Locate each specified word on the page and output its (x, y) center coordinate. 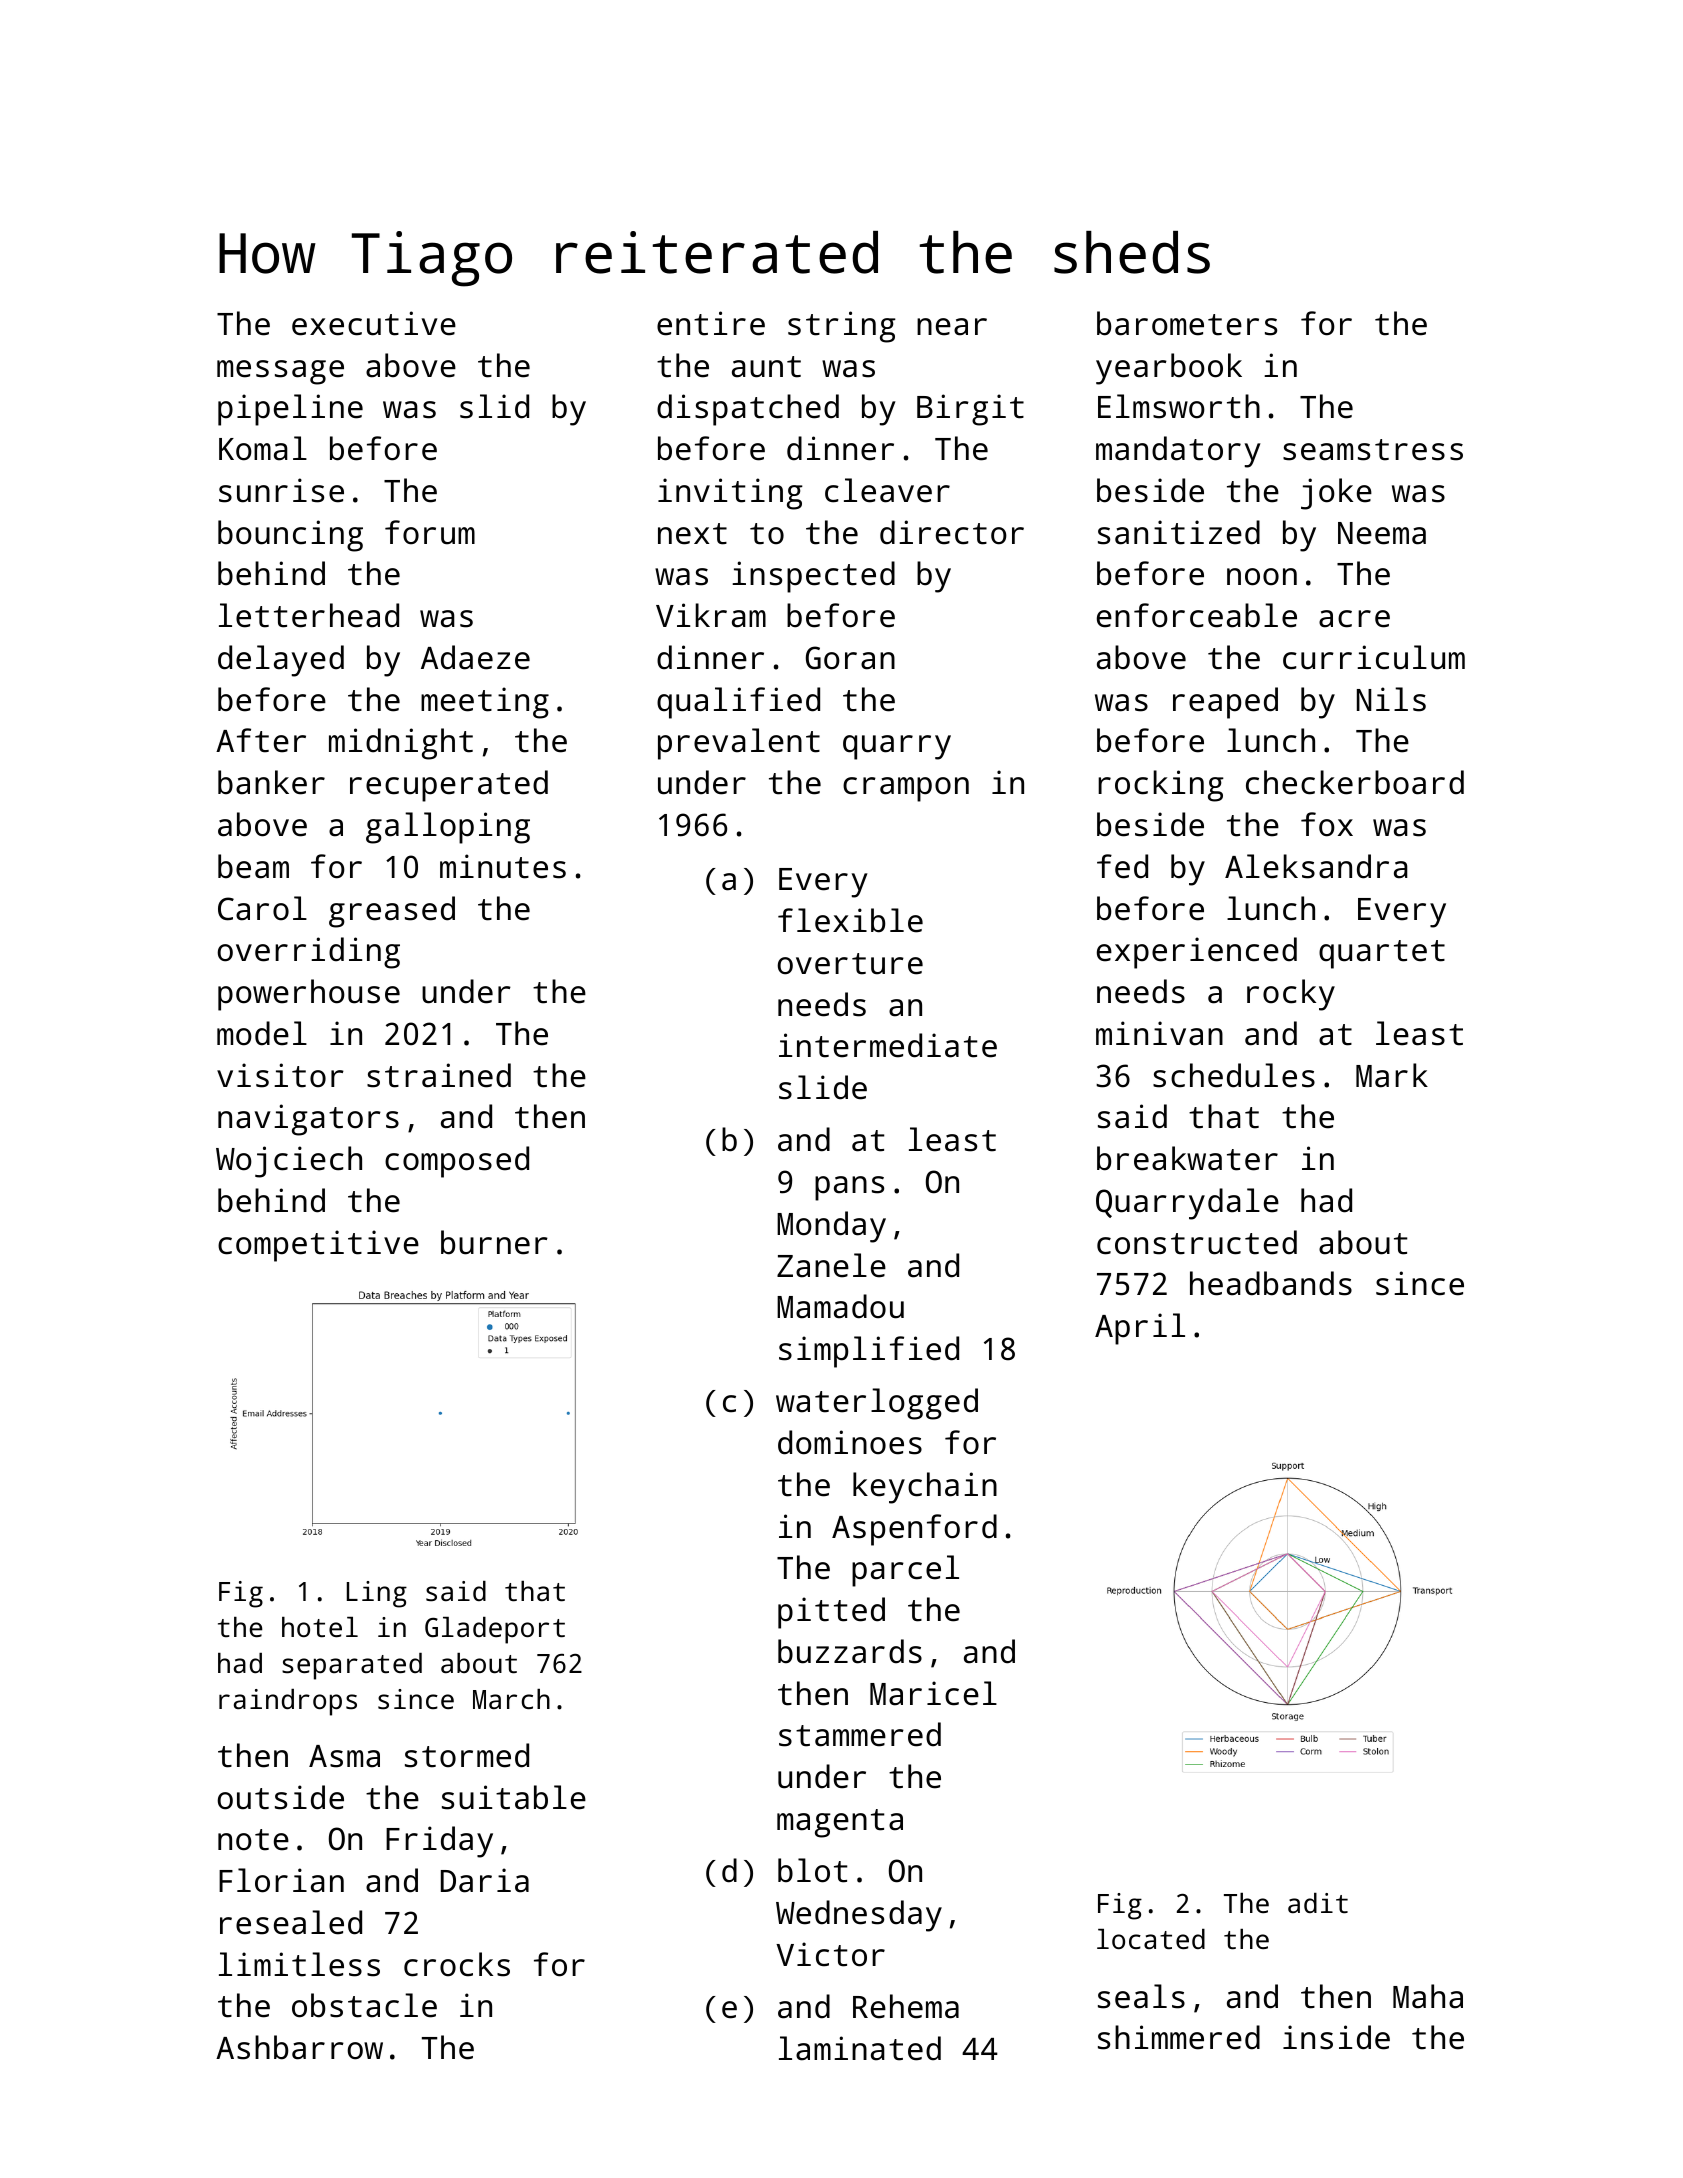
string (842, 327)
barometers (1187, 323)
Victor (830, 1954)
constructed (1197, 1242)
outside (281, 1797)
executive (374, 323)
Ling (377, 1594)
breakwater (1187, 1158)
